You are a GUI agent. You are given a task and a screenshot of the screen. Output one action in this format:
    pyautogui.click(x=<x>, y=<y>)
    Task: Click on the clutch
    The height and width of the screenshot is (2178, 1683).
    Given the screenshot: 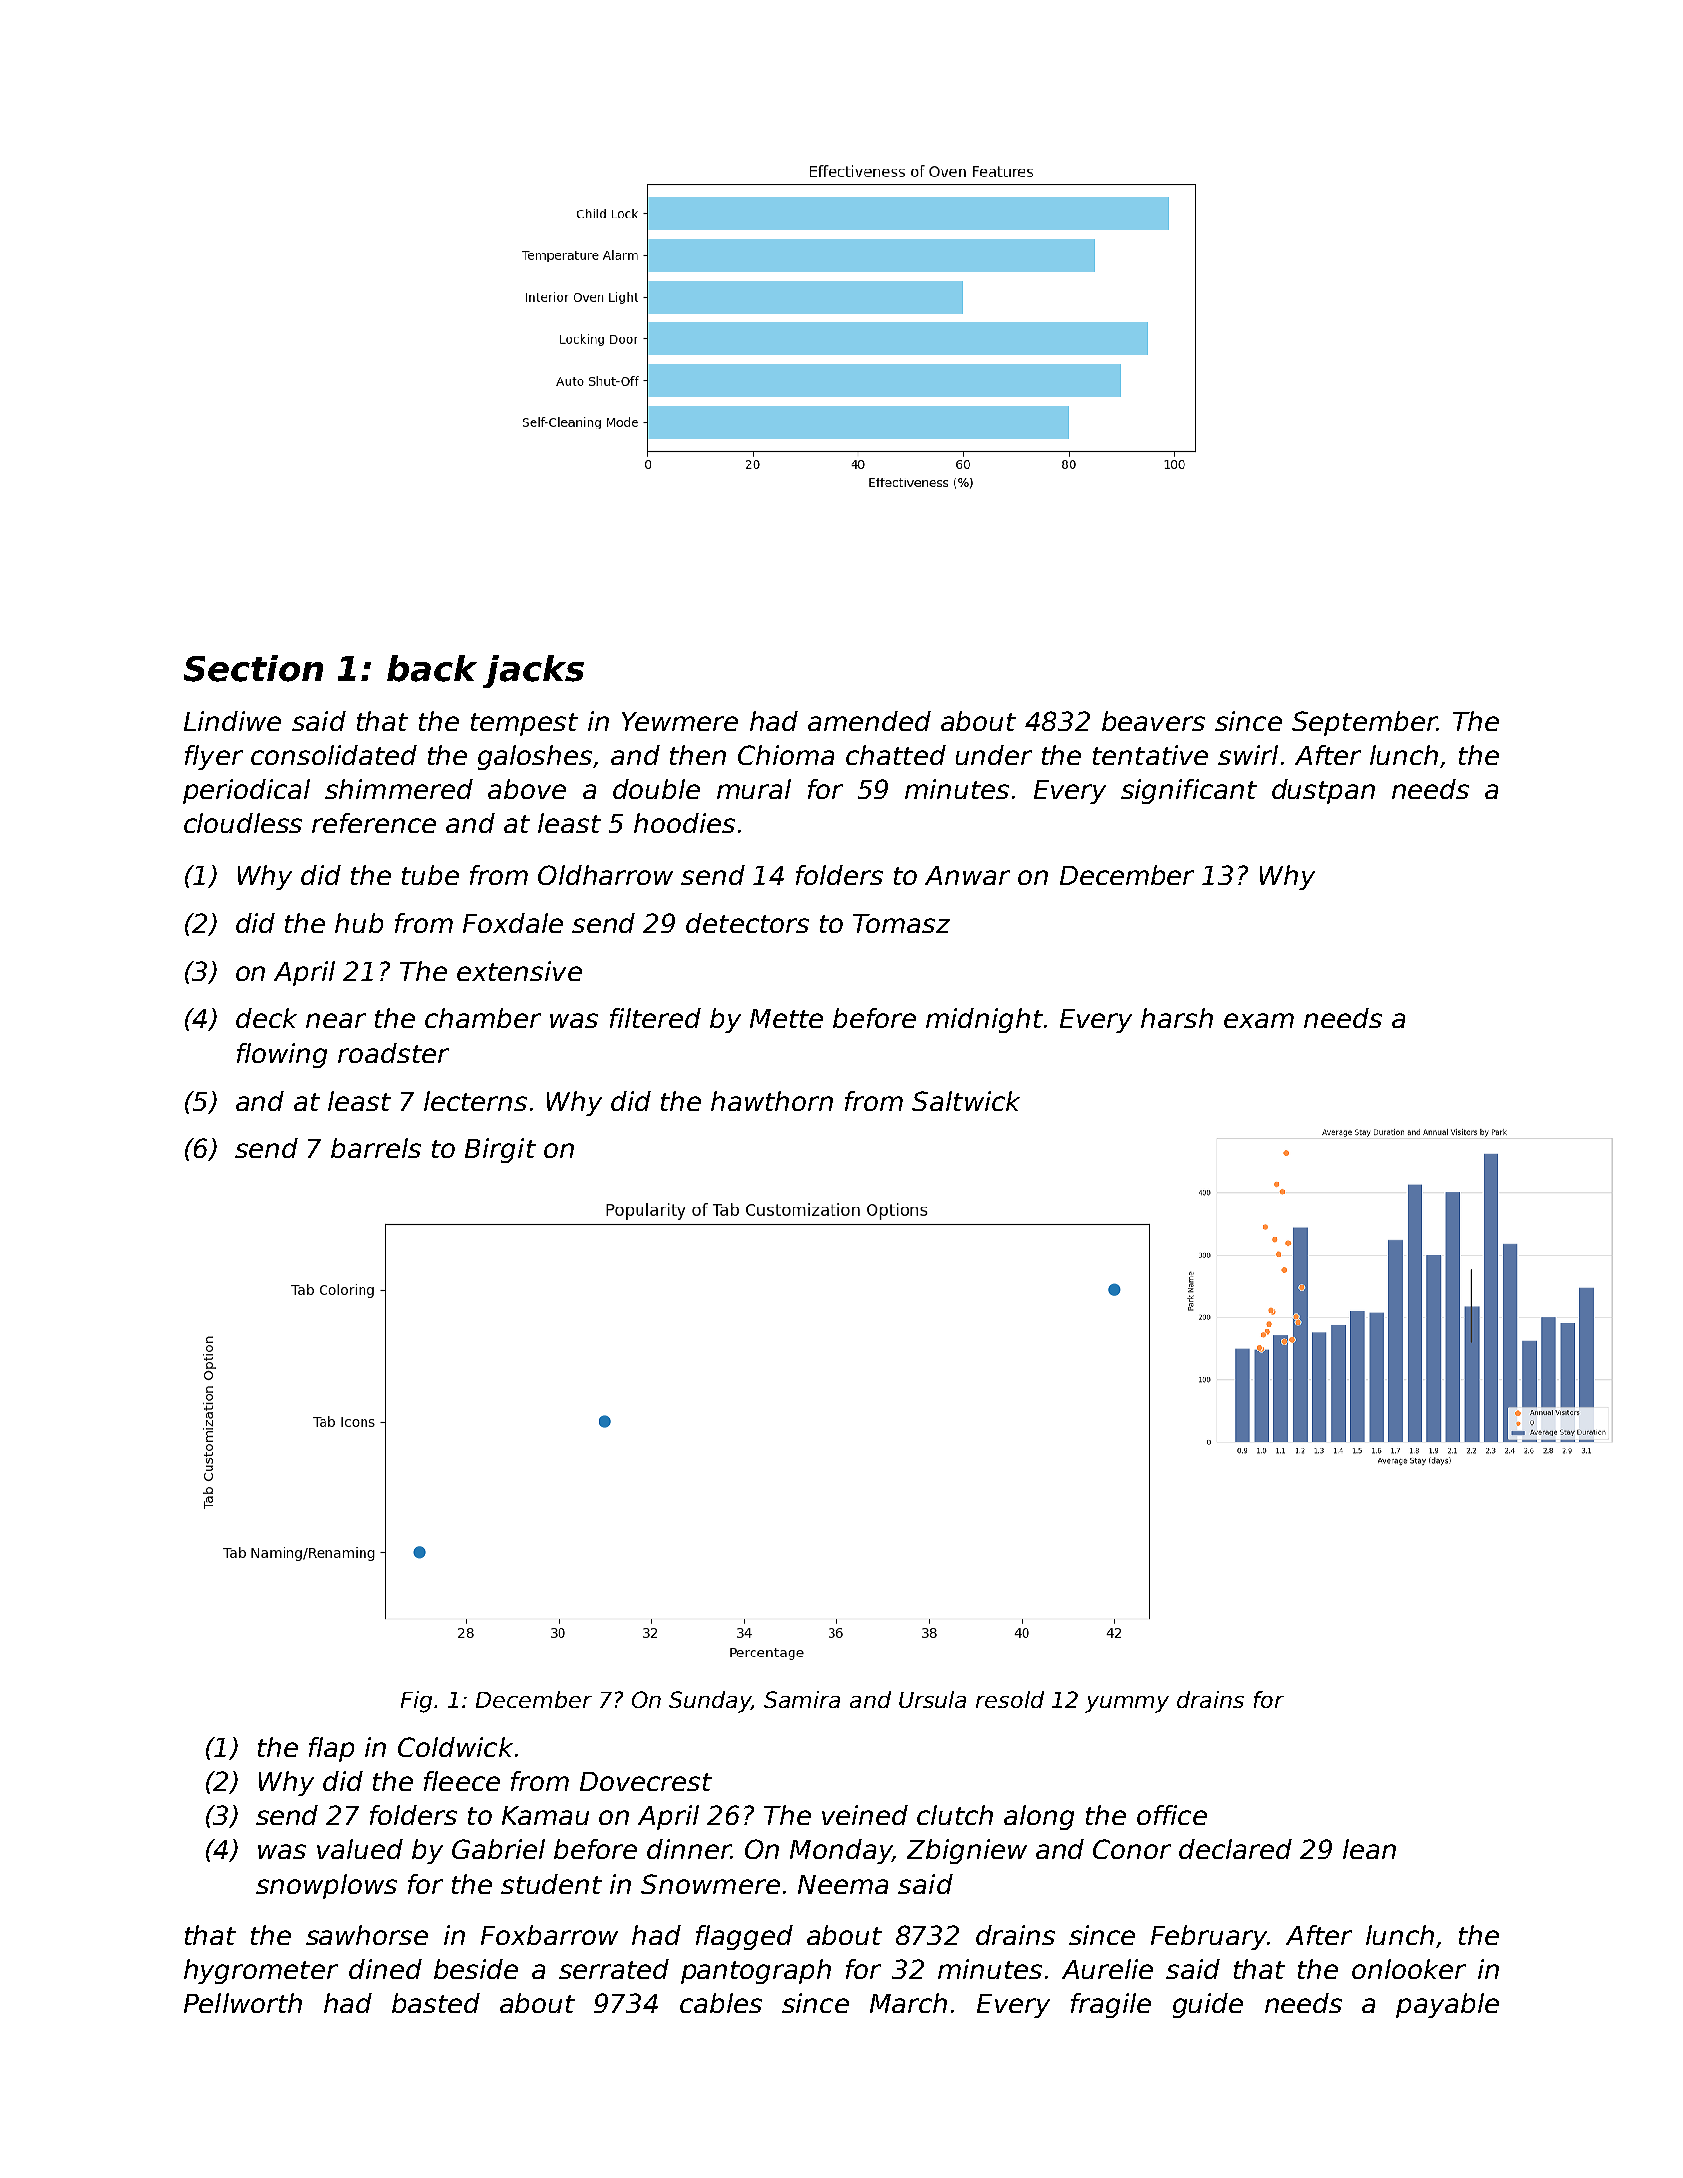 What is the action you would take?
    pyautogui.click(x=955, y=1815)
